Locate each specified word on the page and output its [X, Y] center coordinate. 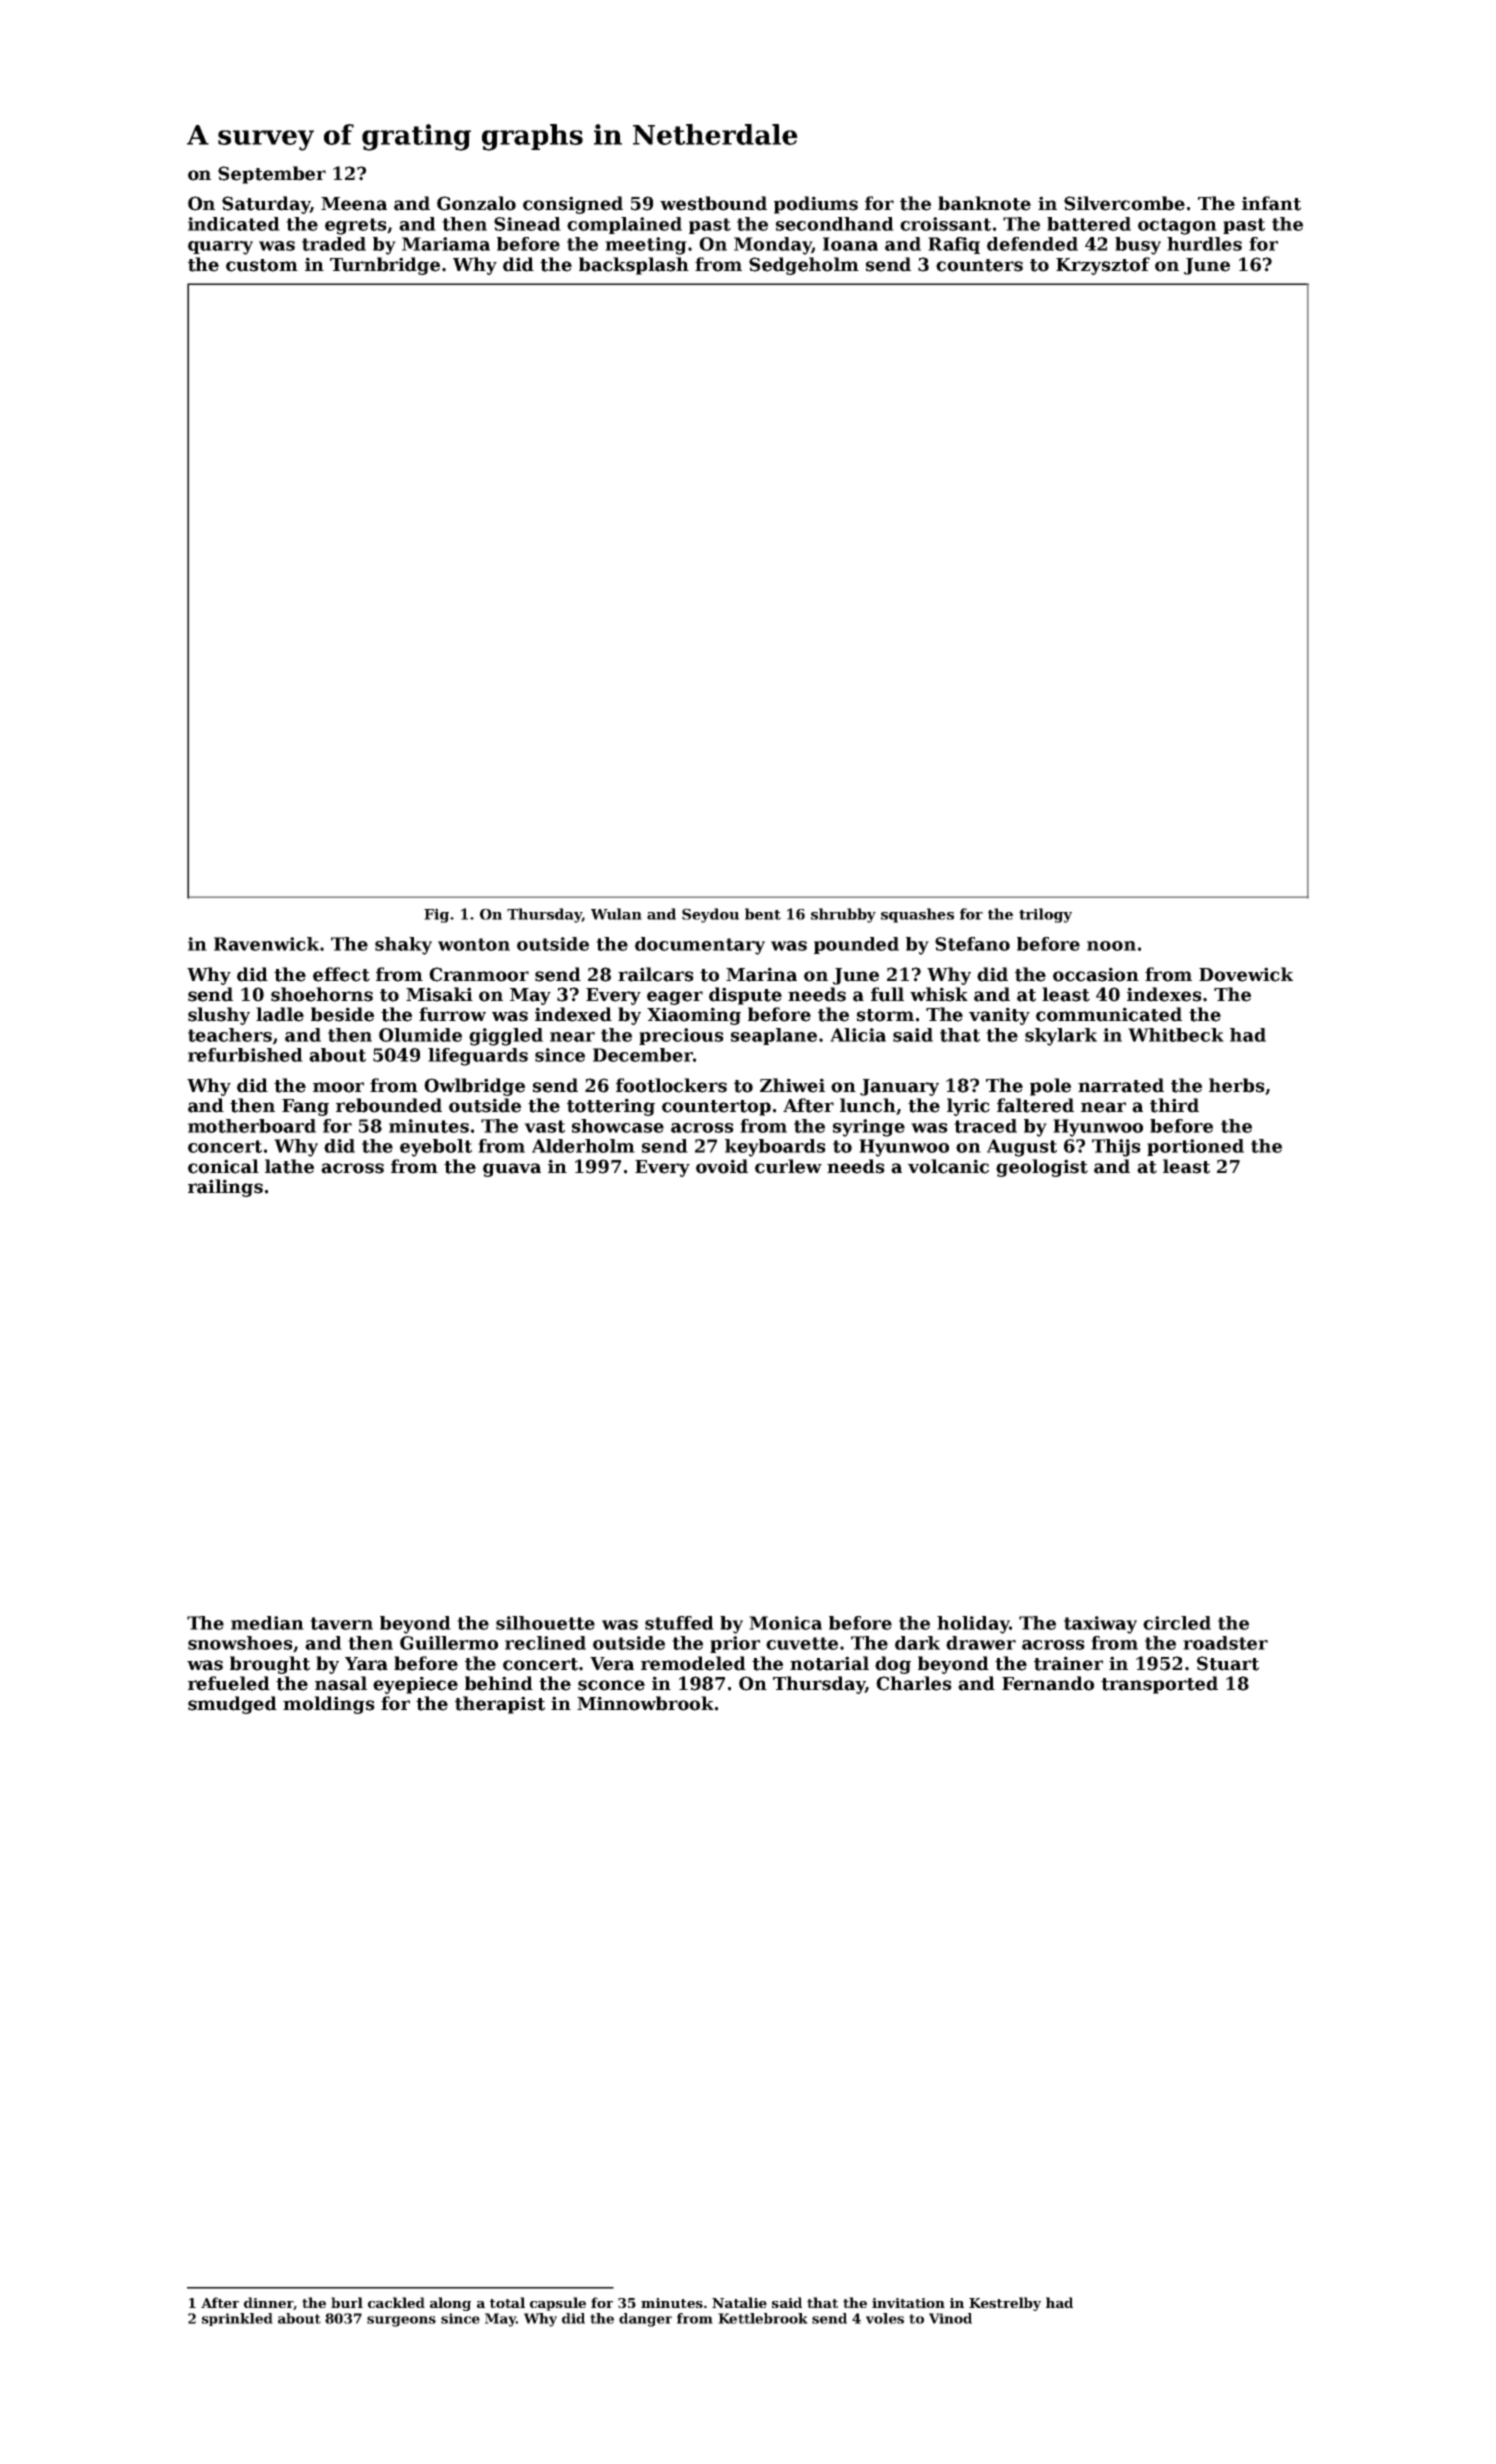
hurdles [1204, 244]
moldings [329, 1705]
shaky [403, 946]
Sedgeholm [804, 266]
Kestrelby [1005, 2304]
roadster [1225, 1643]
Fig [436, 915]
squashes [917, 915]
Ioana [850, 244]
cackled [396, 2302]
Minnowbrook [645, 1703]
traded [334, 244]
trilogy [1045, 915]
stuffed [679, 1623]
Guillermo [449, 1643]
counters [979, 265]
